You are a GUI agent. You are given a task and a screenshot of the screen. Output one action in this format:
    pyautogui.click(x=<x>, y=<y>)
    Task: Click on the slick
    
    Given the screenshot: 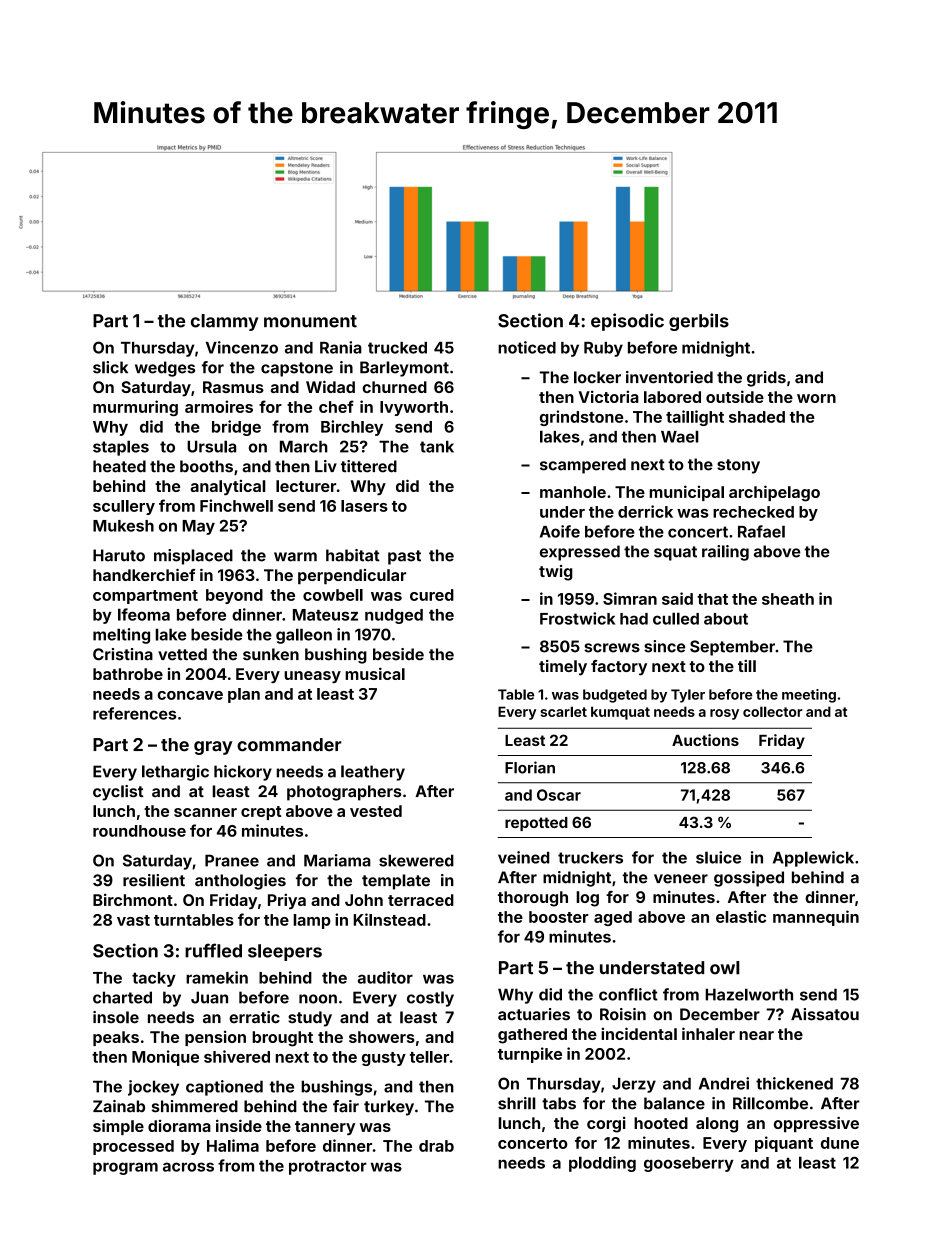 What is the action you would take?
    pyautogui.click(x=110, y=367)
